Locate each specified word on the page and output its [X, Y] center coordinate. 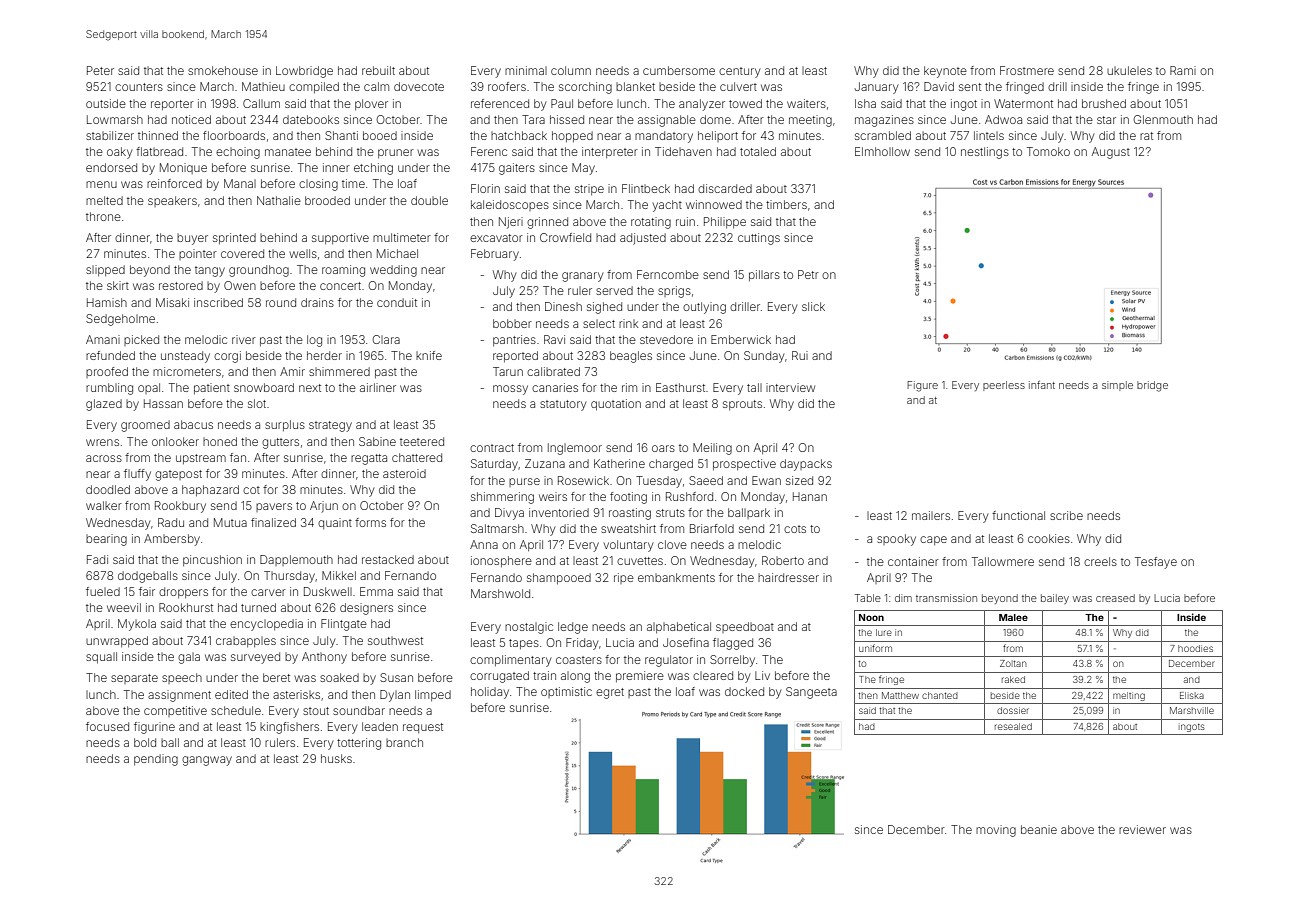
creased [1115, 598]
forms [370, 522]
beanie [1039, 829]
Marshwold [500, 593]
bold [145, 742]
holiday [490, 693]
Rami [1183, 70]
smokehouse [223, 70]
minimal [526, 70]
